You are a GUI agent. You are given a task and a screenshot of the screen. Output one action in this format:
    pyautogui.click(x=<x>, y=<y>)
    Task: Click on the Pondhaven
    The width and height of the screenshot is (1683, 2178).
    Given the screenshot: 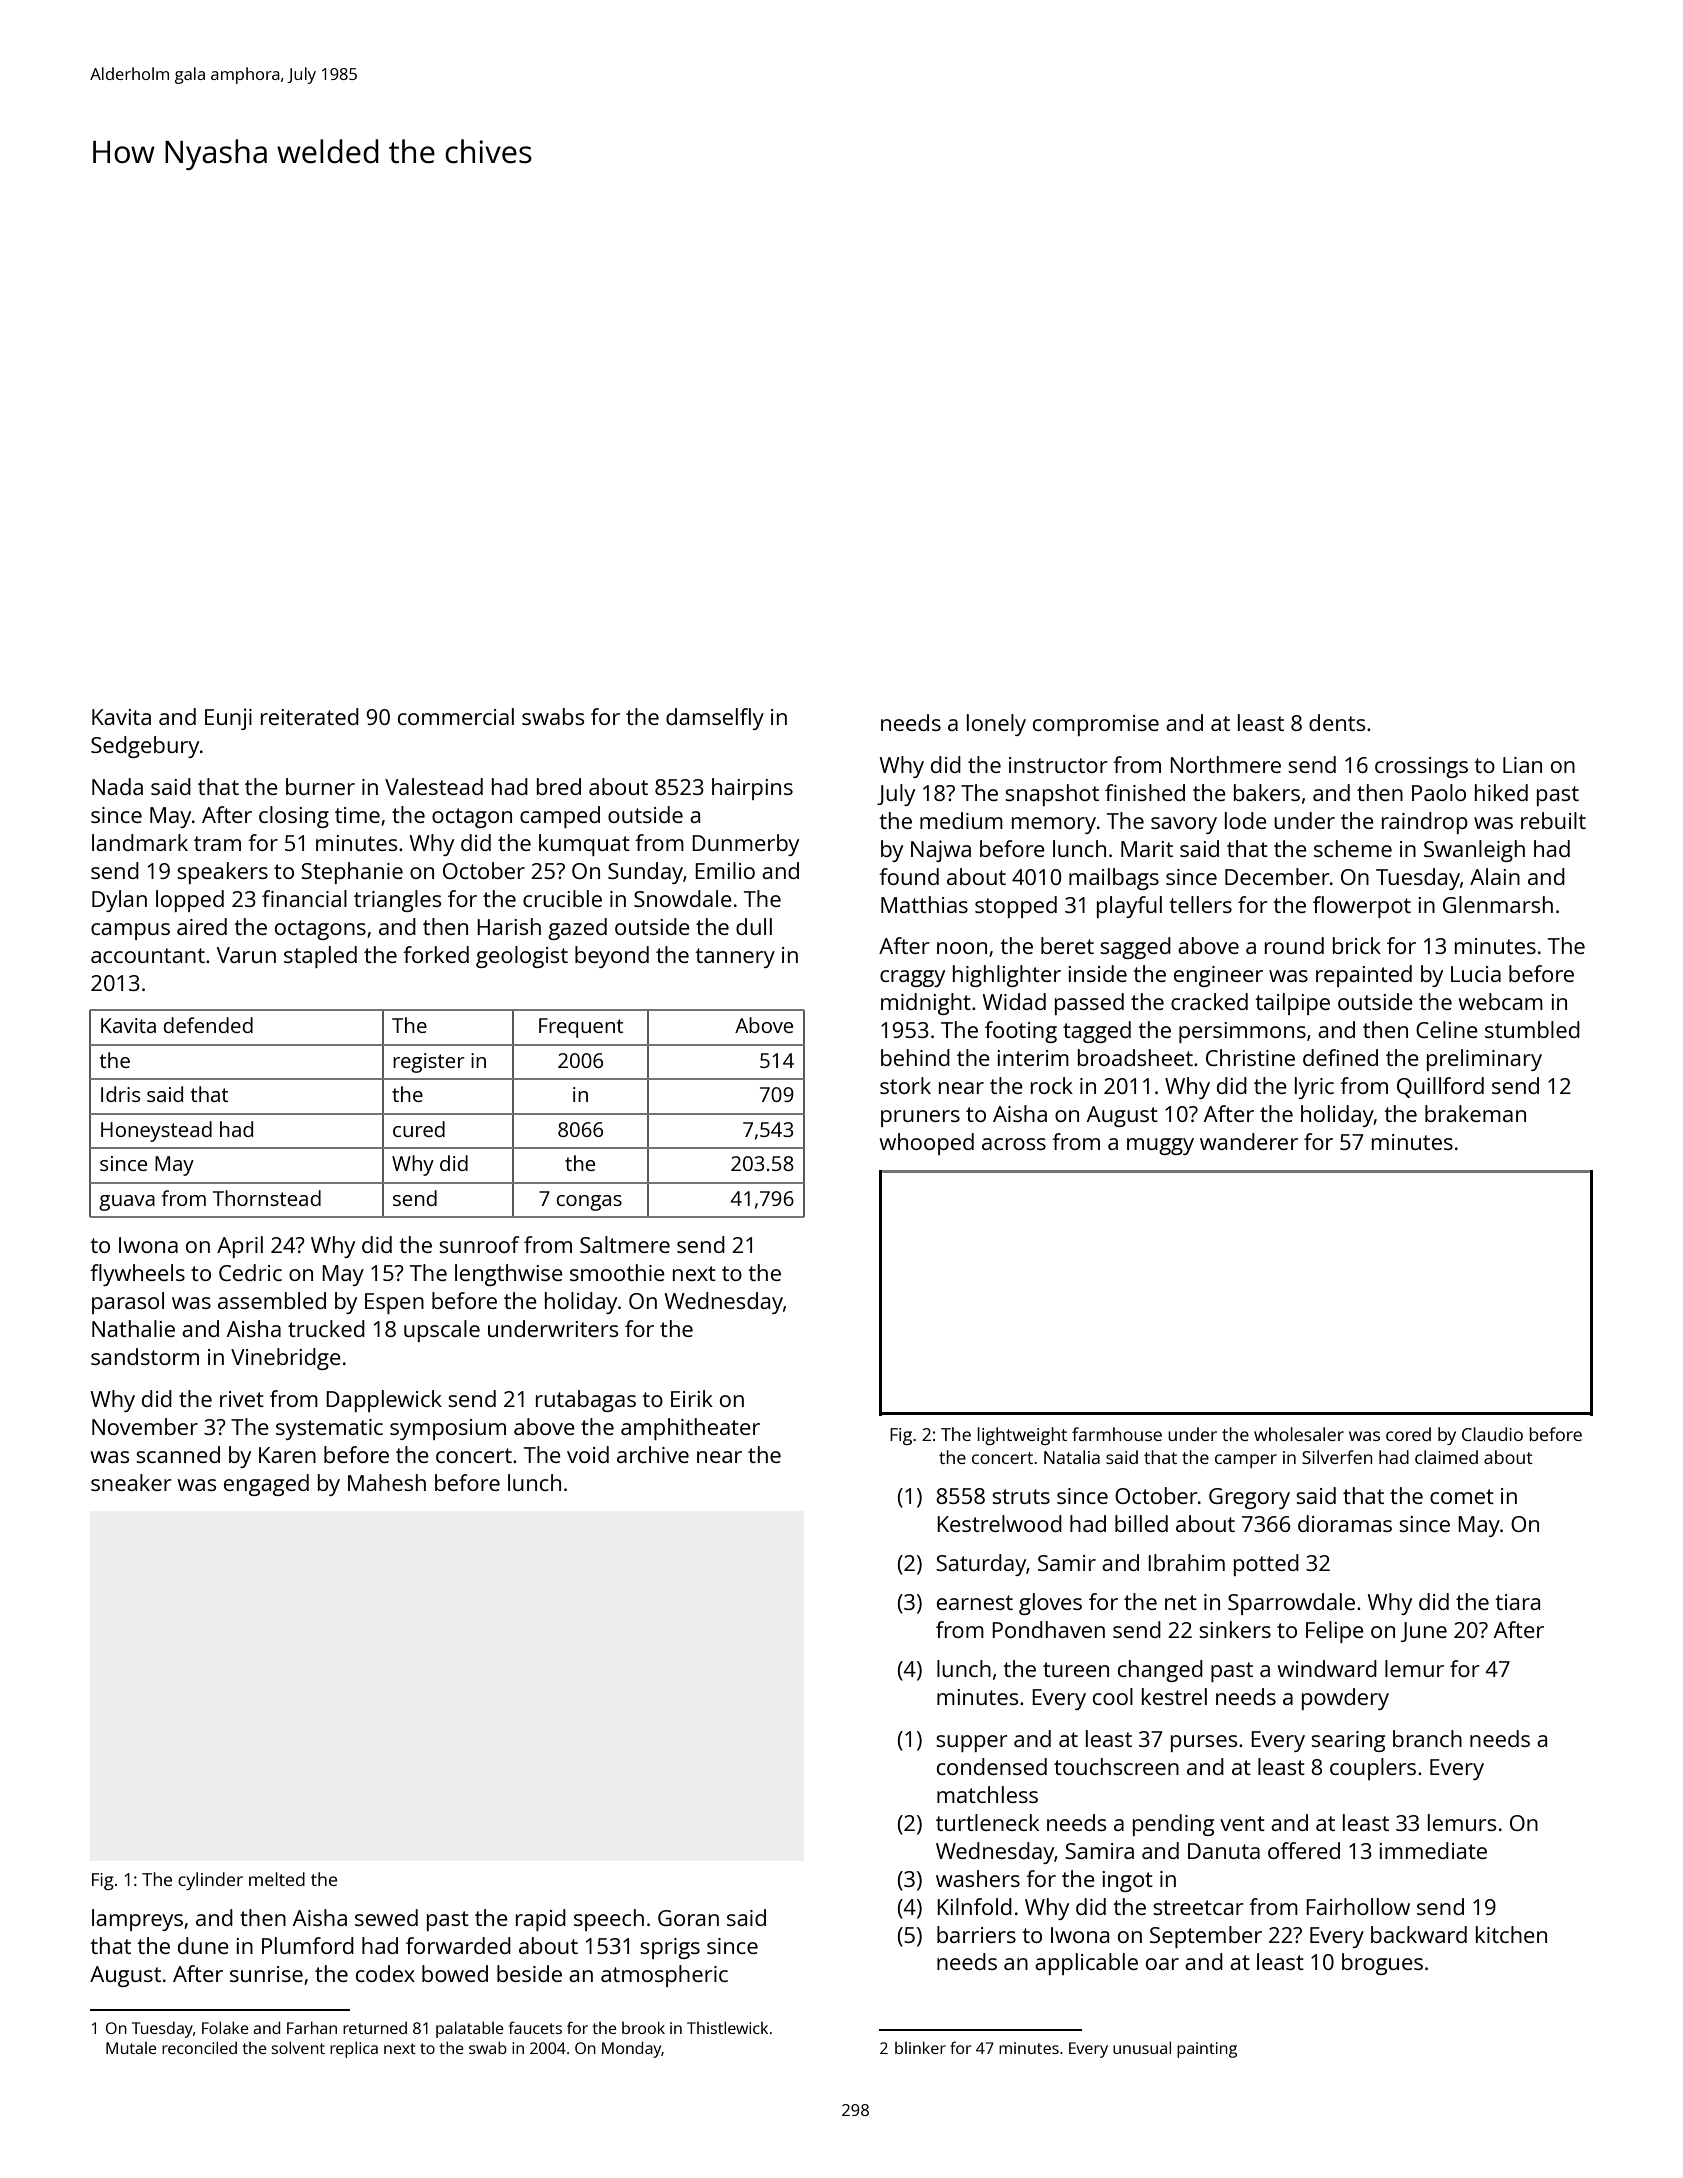 What is the action you would take?
    pyautogui.click(x=1048, y=1629)
